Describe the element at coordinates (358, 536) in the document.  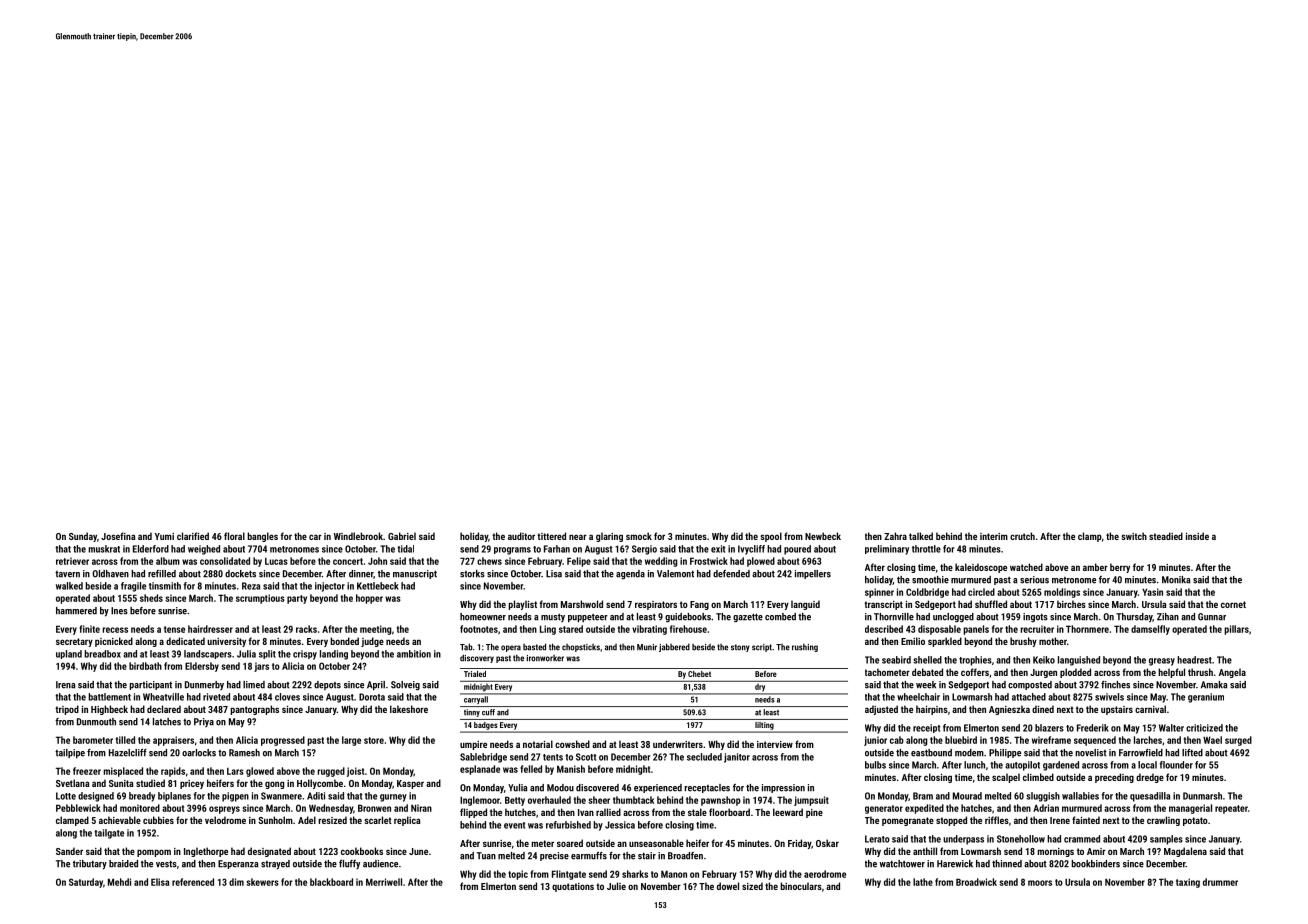
I see `Windlebrook` at that location.
